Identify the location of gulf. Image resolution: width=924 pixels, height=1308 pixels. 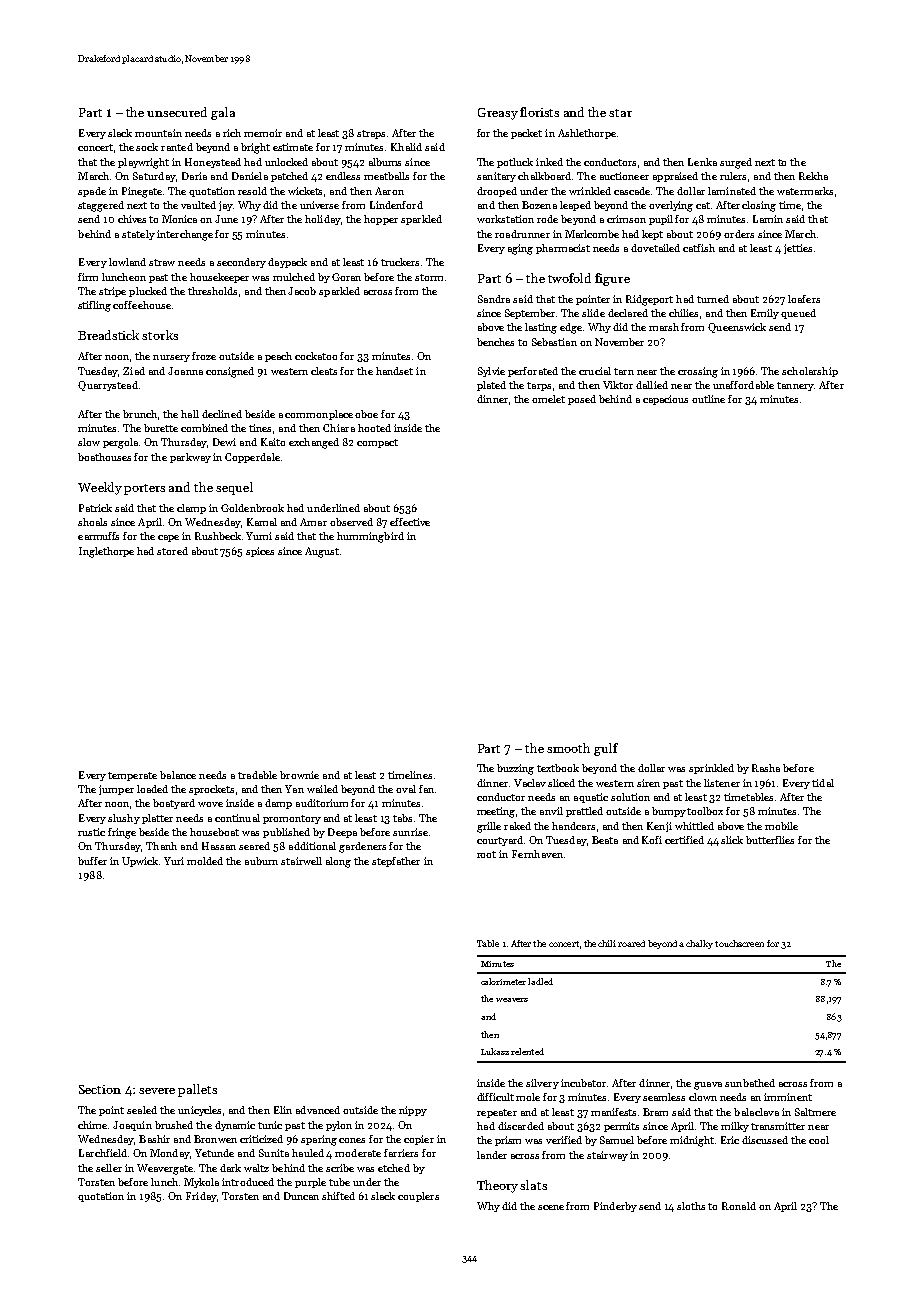
(606, 749).
